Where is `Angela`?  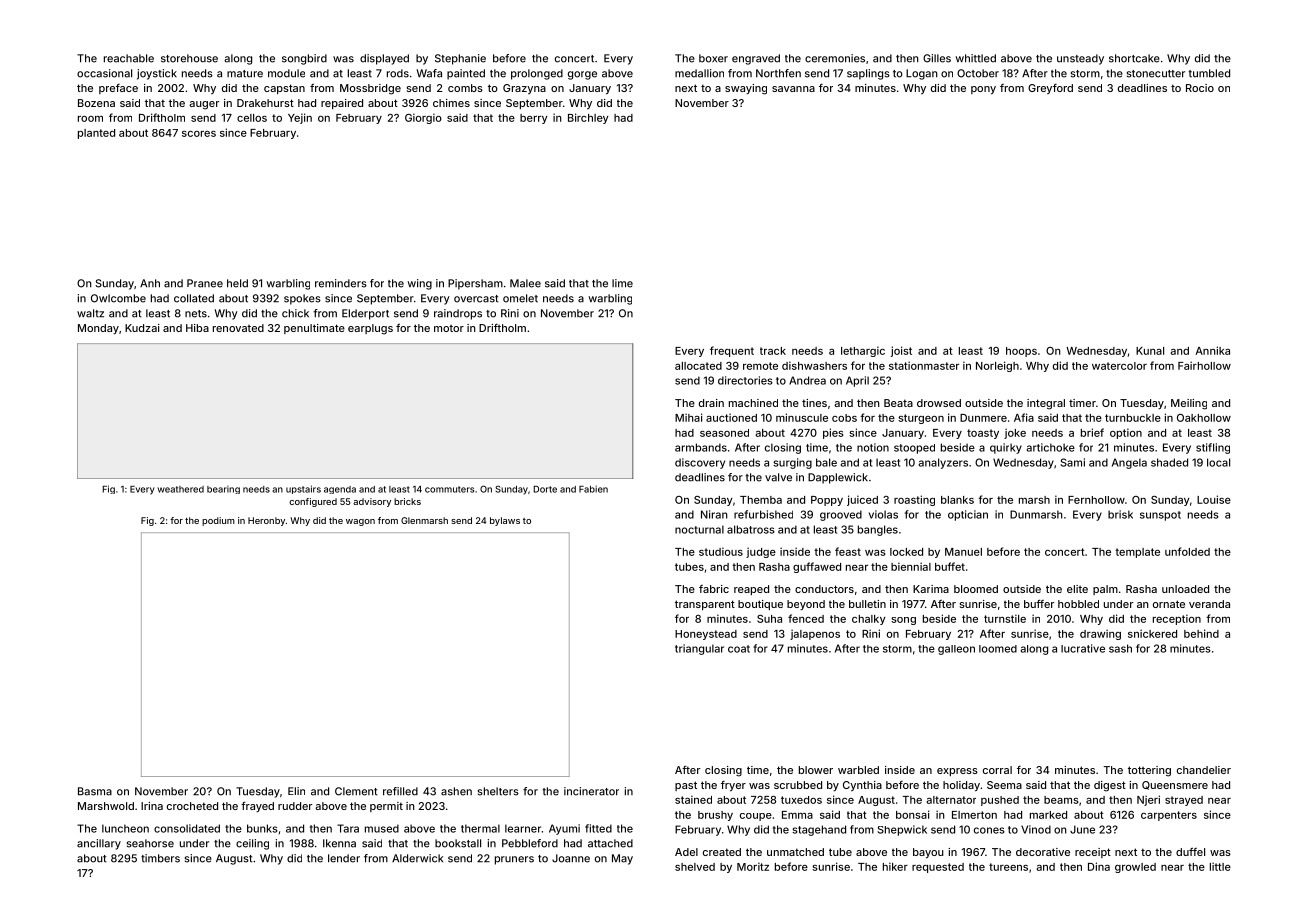 Angela is located at coordinates (1129, 463).
